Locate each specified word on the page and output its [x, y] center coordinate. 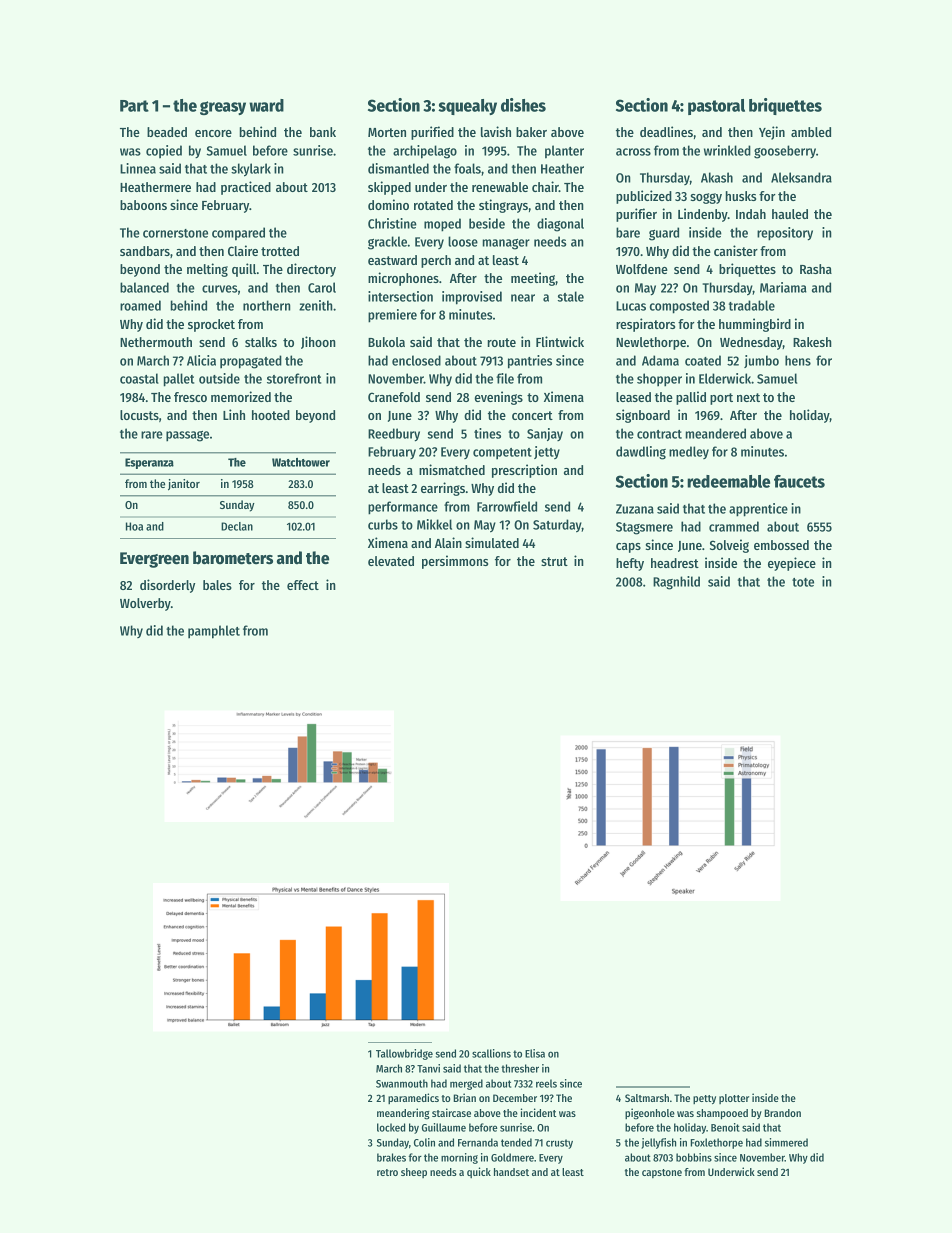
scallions [491, 1053]
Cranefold [394, 397]
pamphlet [214, 632]
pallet [178, 380]
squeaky [467, 107]
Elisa [535, 1053]
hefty [630, 564]
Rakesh [812, 342]
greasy [223, 108]
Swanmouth [402, 1083]
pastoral [716, 107]
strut [554, 561]
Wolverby [145, 604]
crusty [559, 1144]
